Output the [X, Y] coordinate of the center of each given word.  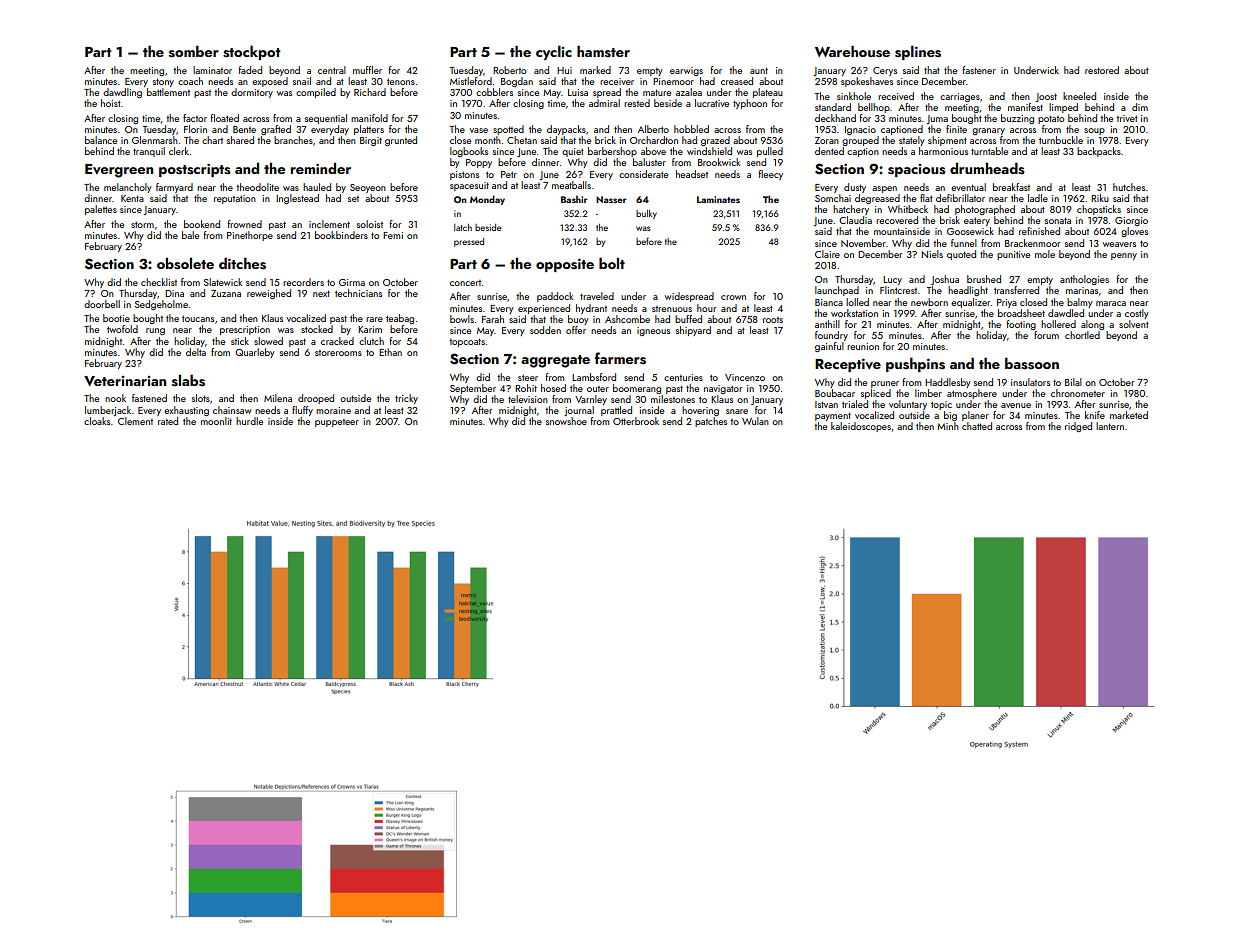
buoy [578, 320]
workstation [854, 313]
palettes [101, 210]
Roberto [509, 70]
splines [918, 52]
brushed [984, 279]
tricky [406, 399]
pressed [469, 242]
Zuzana [226, 293]
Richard [370, 92]
